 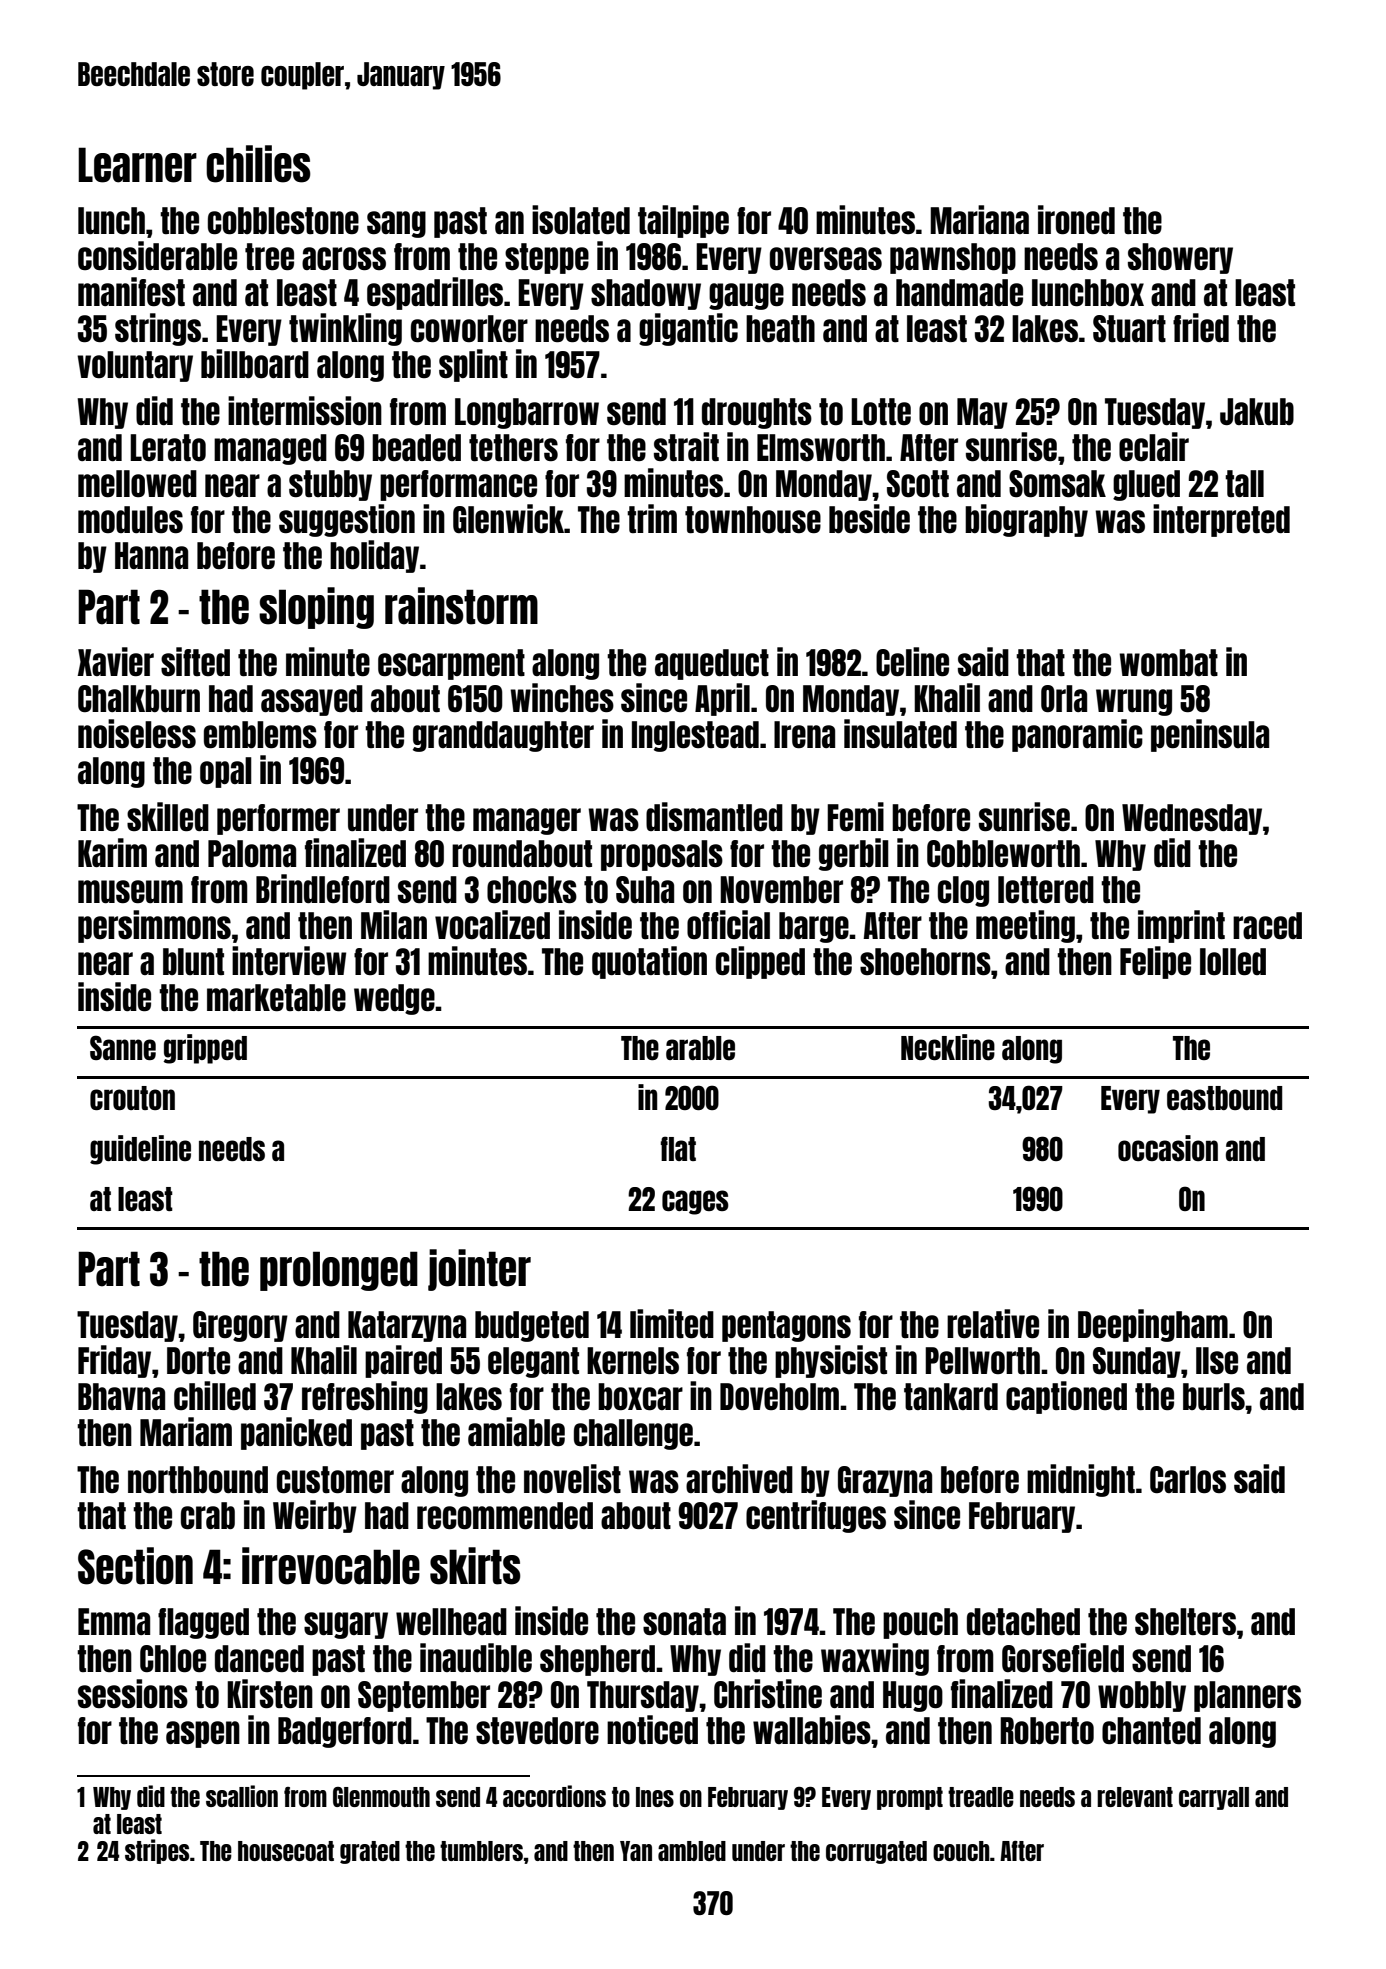 What do you see at coordinates (876, 1852) in the screenshot?
I see `corrugated` at bounding box center [876, 1852].
